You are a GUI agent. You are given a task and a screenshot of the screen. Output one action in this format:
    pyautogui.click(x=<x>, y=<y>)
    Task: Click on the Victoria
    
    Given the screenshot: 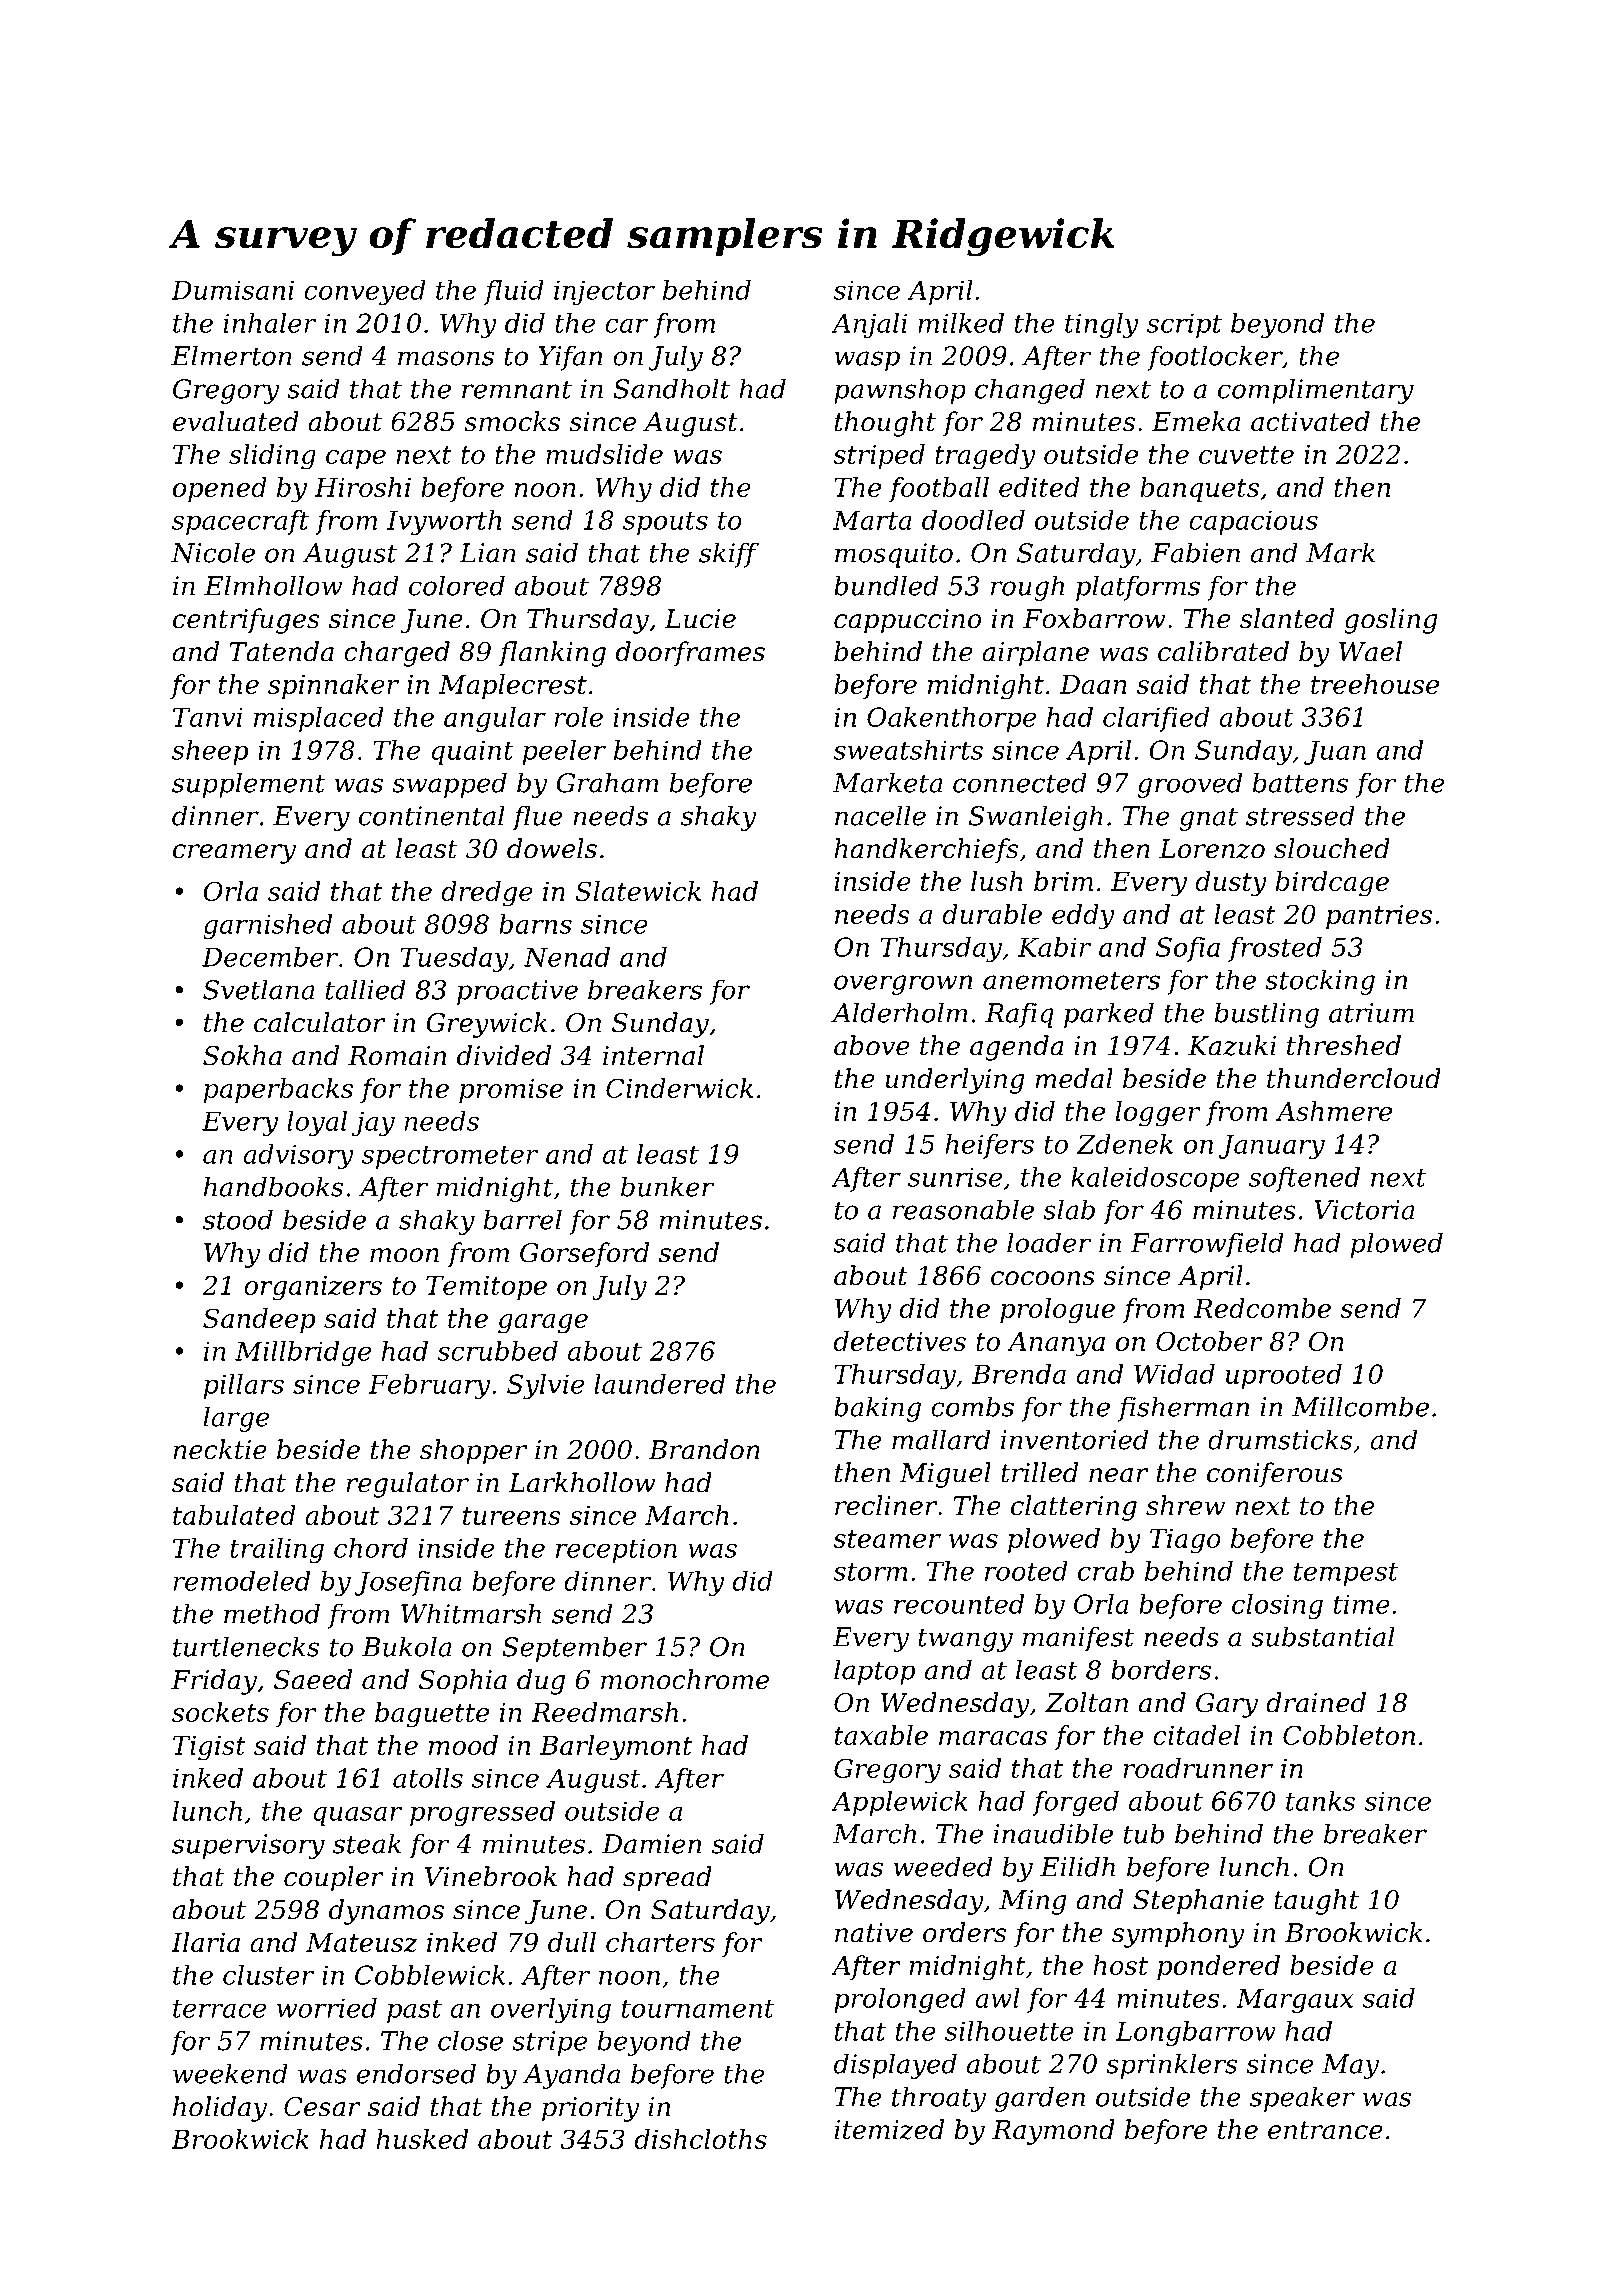 What is the action you would take?
    pyautogui.click(x=1364, y=1210)
